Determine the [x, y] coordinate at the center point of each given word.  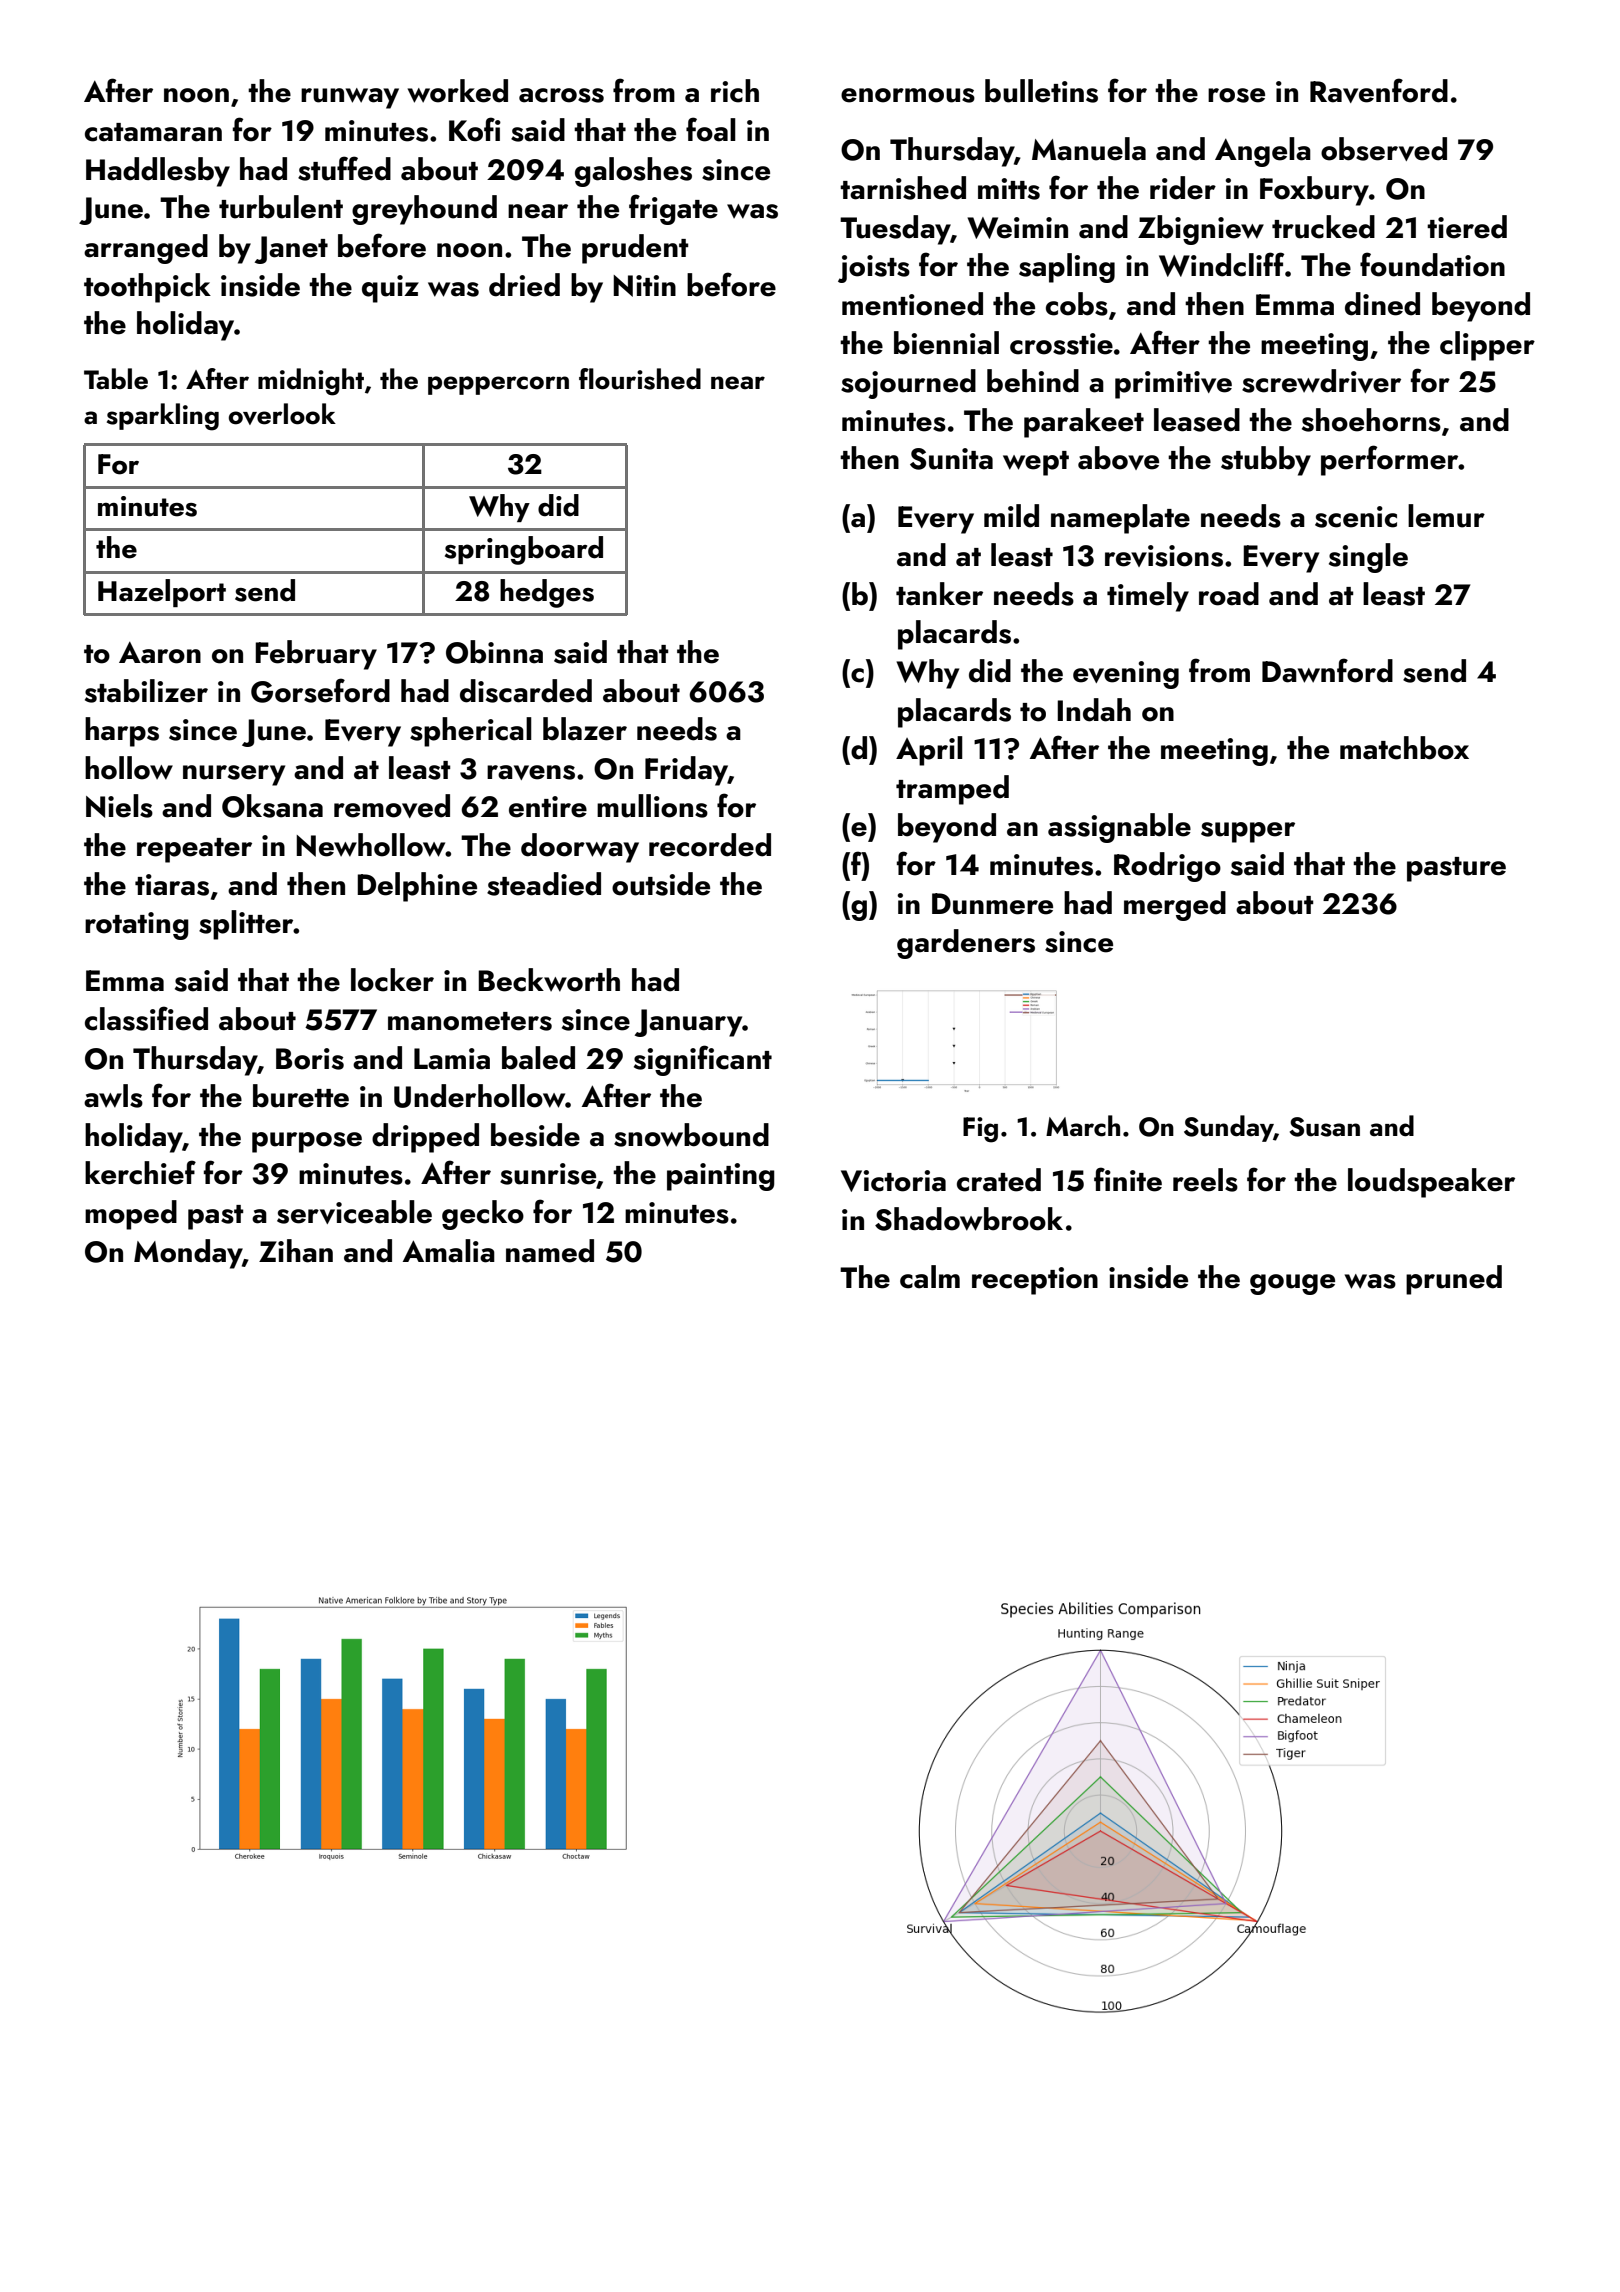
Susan [1325, 1127]
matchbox [1404, 748]
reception [1035, 1281]
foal [711, 129]
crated [999, 1180]
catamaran [153, 132]
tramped [952, 790]
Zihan [296, 1251]
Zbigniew [1201, 230]
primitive [1173, 385]
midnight [311, 382]
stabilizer [146, 691]
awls [113, 1096]
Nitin [644, 286]
